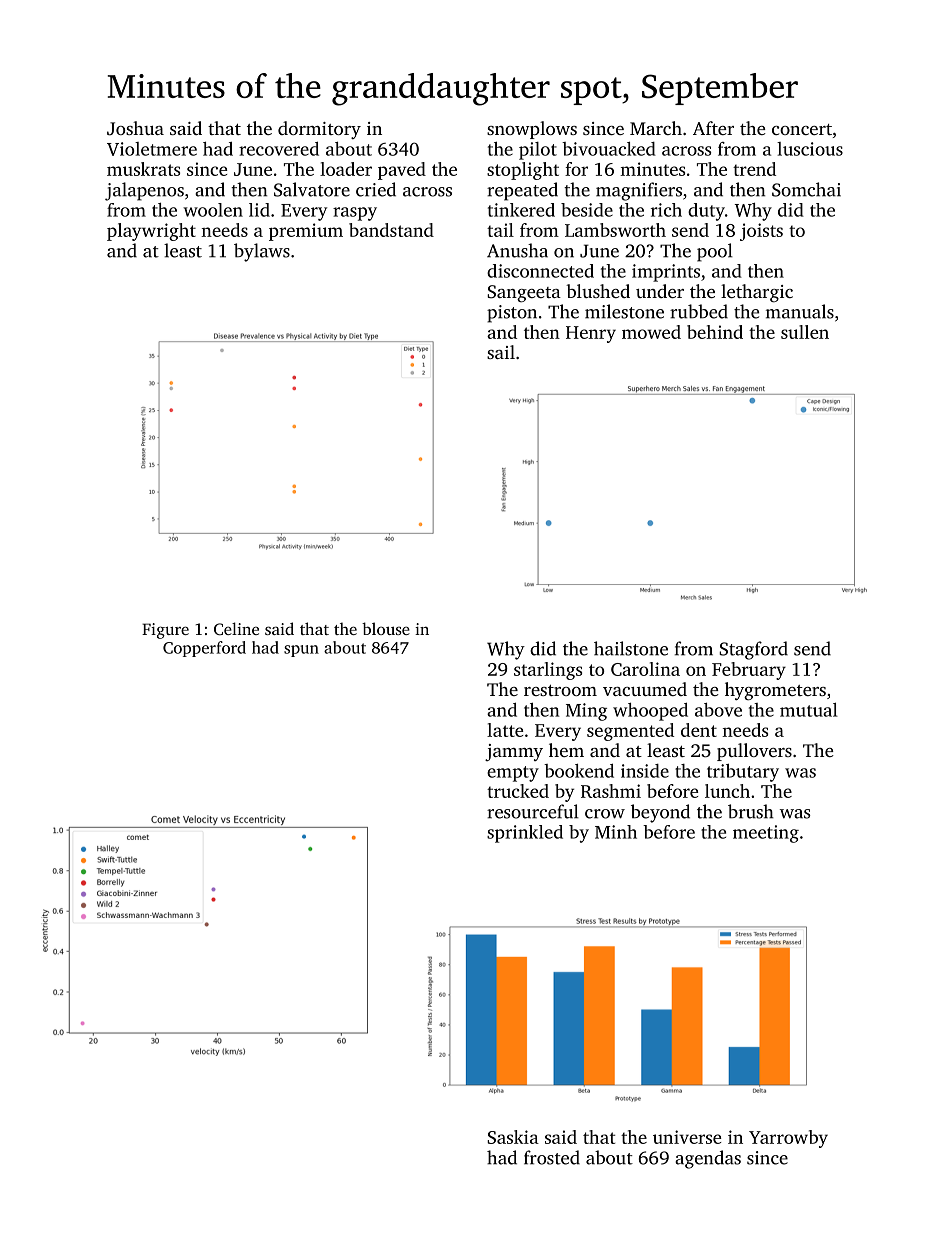 This page has height=1233, width=952. What do you see at coordinates (213, 210) in the page?
I see `woolen` at bounding box center [213, 210].
